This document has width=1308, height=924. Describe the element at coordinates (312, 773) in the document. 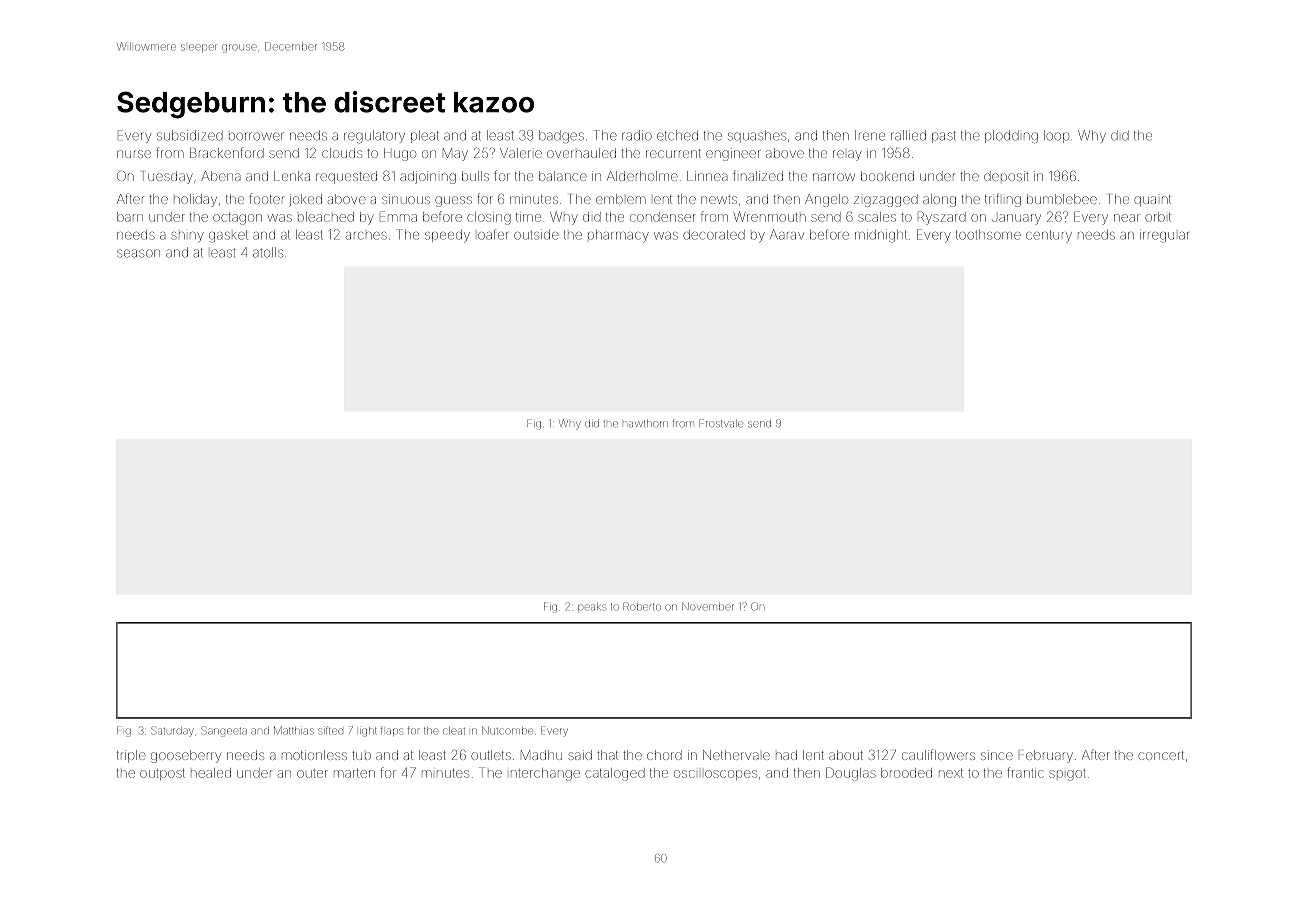

I see `outer` at that location.
